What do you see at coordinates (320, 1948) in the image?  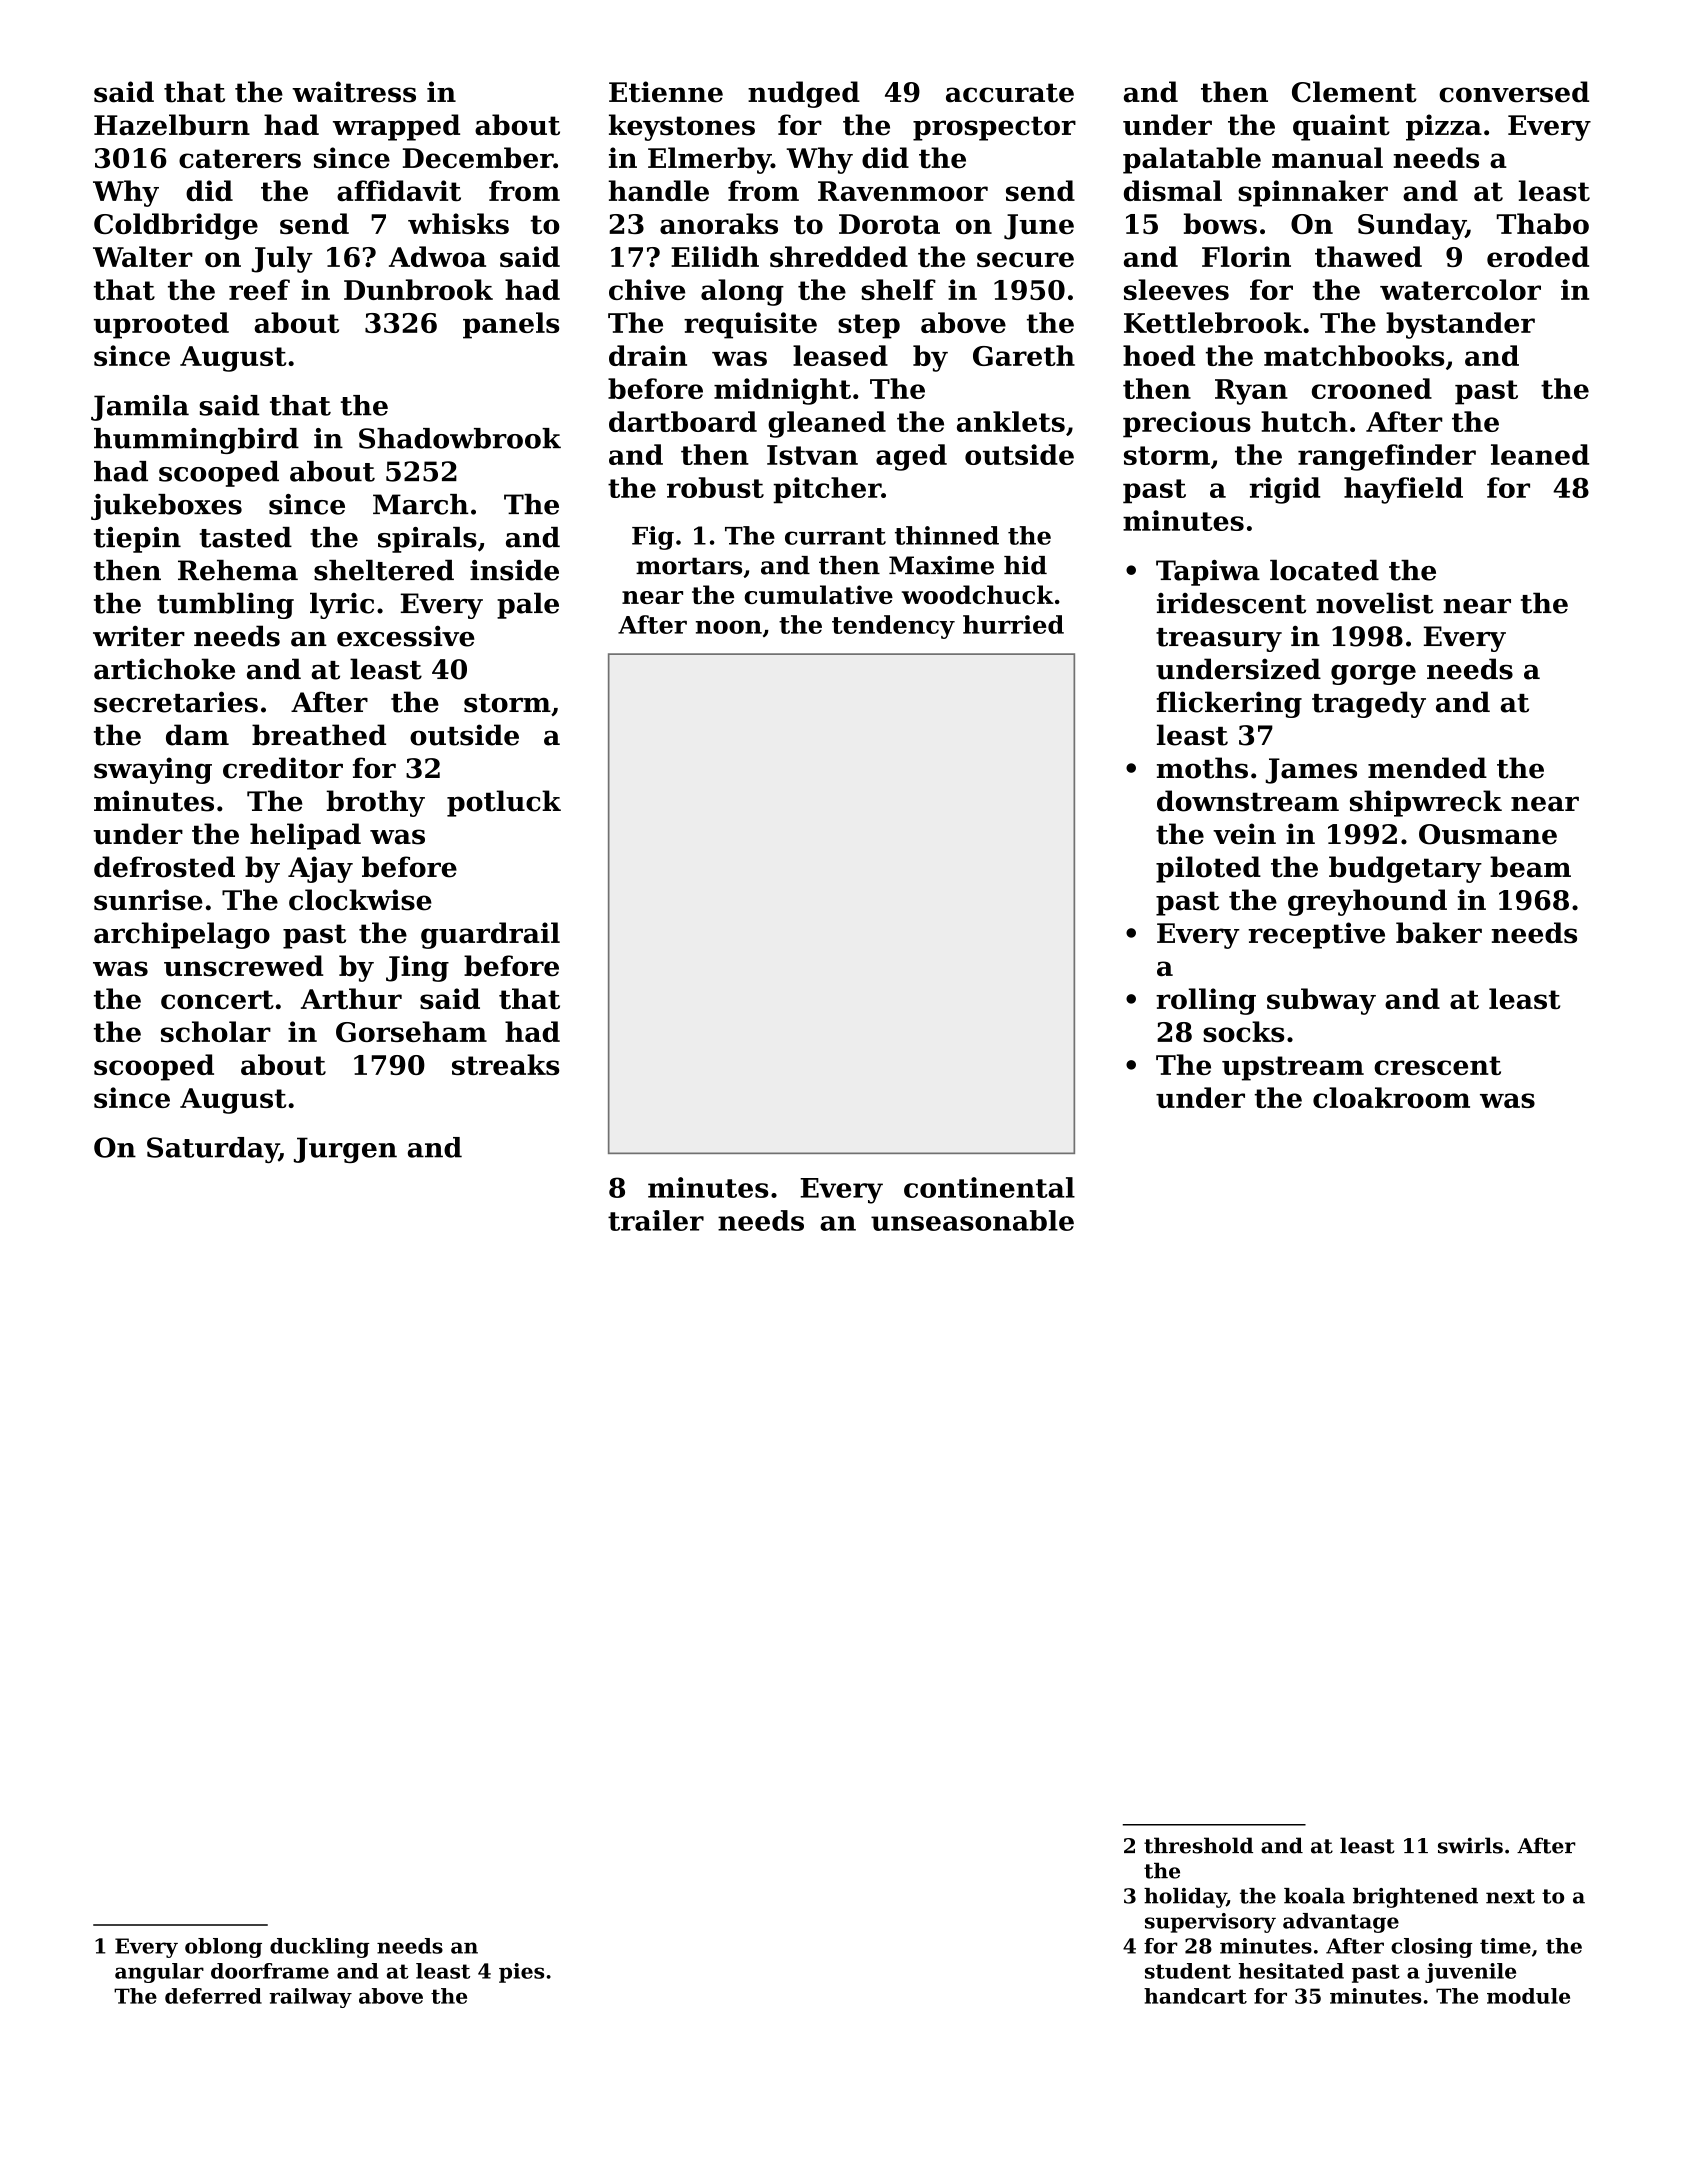 I see `duckling` at bounding box center [320, 1948].
